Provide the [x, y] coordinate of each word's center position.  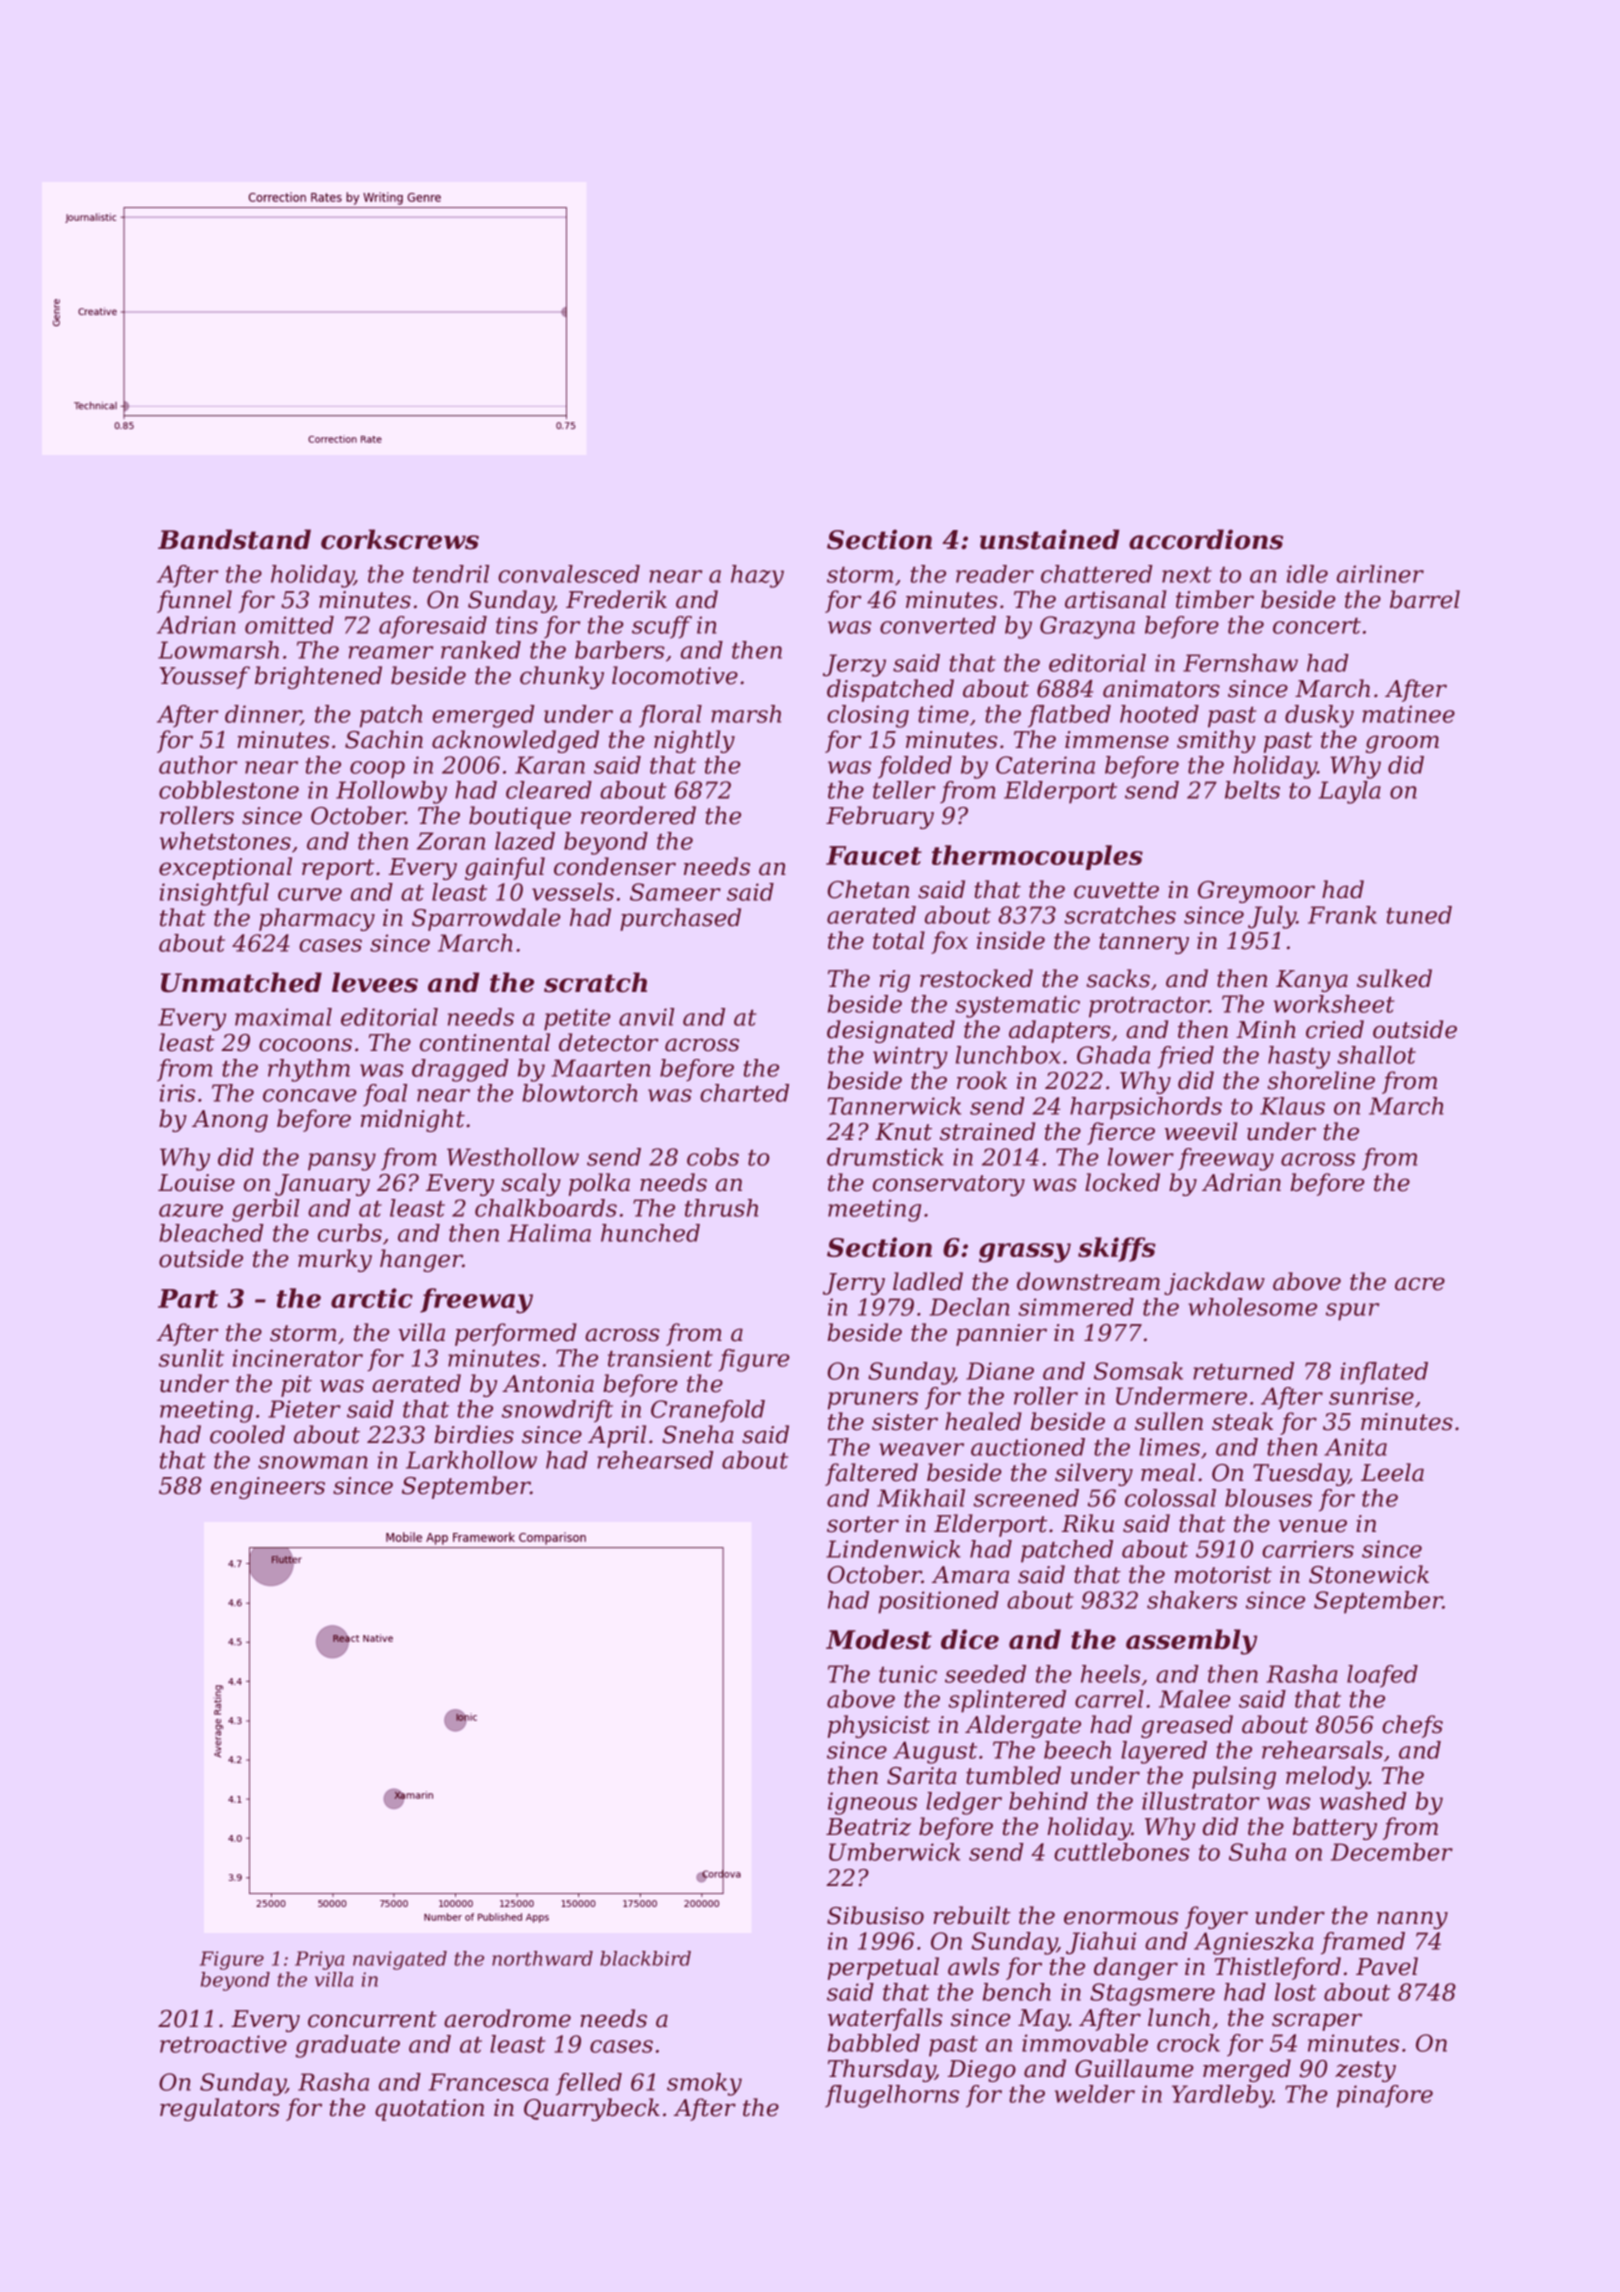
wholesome [1252, 1307]
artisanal [1116, 599]
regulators [220, 2109]
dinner [263, 715]
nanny [1412, 1920]
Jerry [854, 1284]
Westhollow [513, 1157]
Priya [319, 1960]
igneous [872, 1803]
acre [1420, 1284]
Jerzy [854, 665]
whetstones [225, 841]
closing [868, 716]
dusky [1319, 716]
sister [905, 1422]
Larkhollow [471, 1460]
